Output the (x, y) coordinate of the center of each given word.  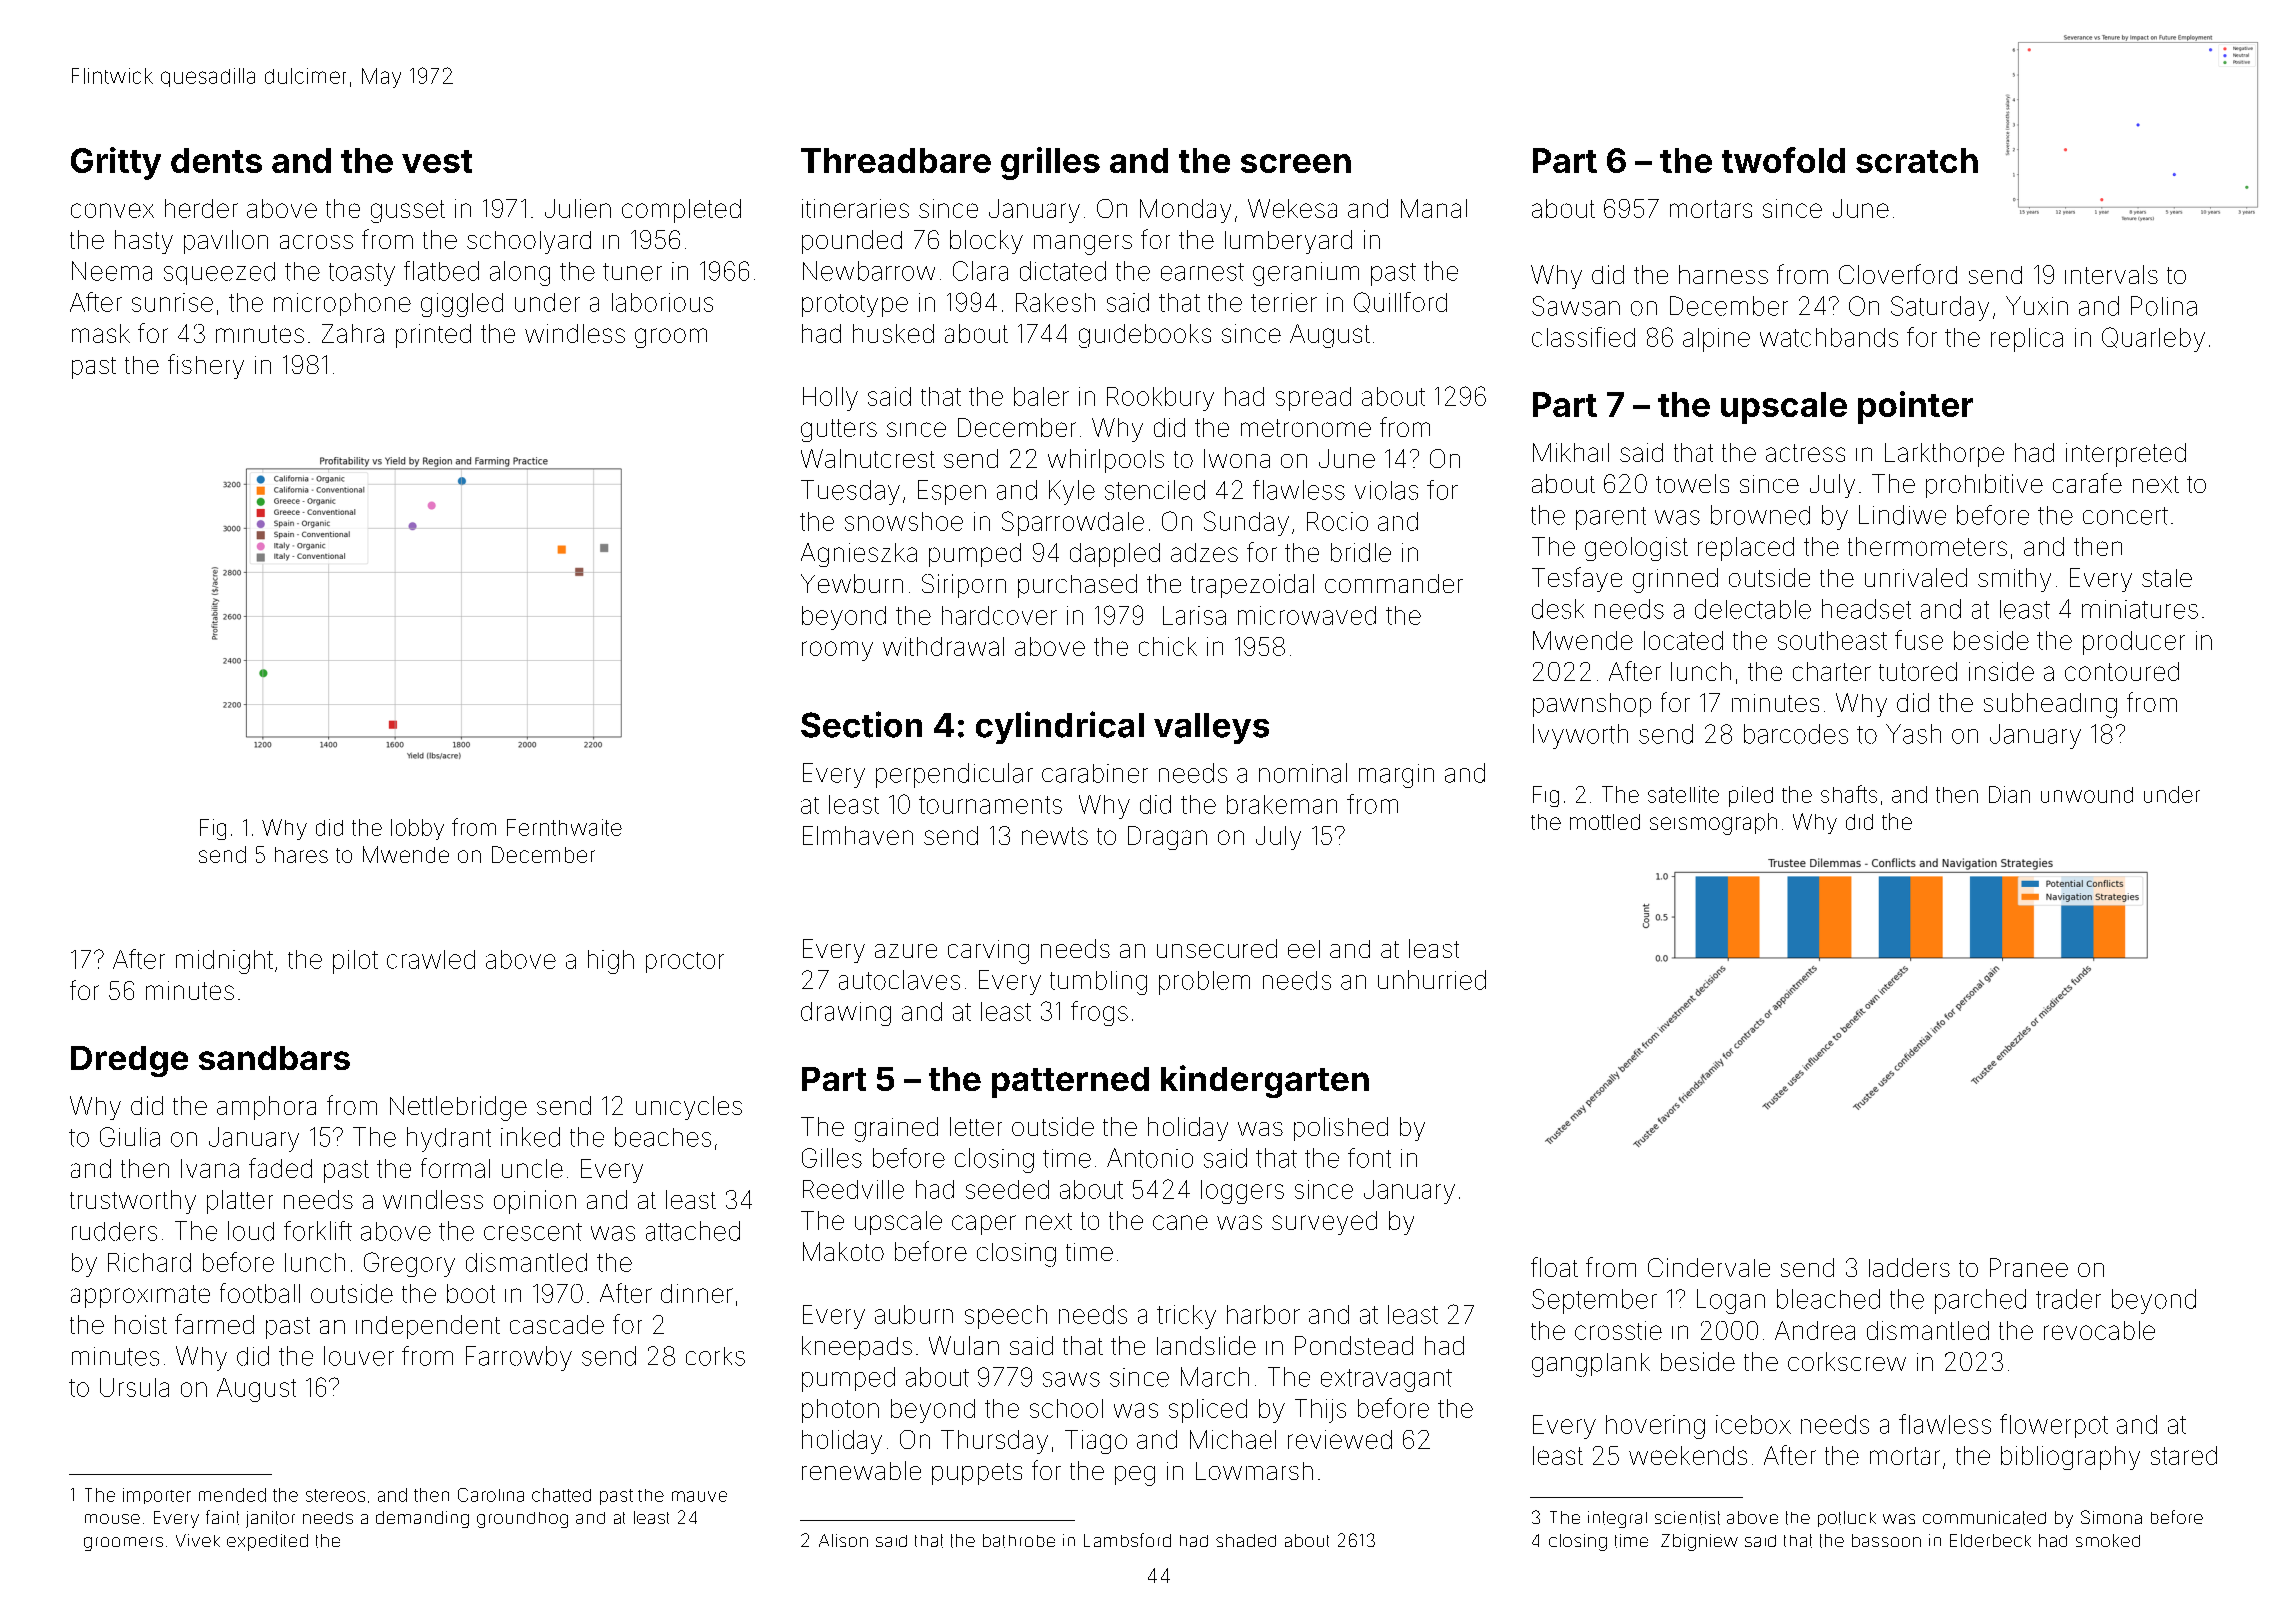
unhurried (1432, 980)
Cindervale (1709, 1267)
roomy (837, 651)
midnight (224, 962)
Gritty (116, 163)
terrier (1284, 302)
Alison (843, 1540)
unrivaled (1916, 577)
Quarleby (2153, 339)
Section (861, 724)
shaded (1246, 1540)
